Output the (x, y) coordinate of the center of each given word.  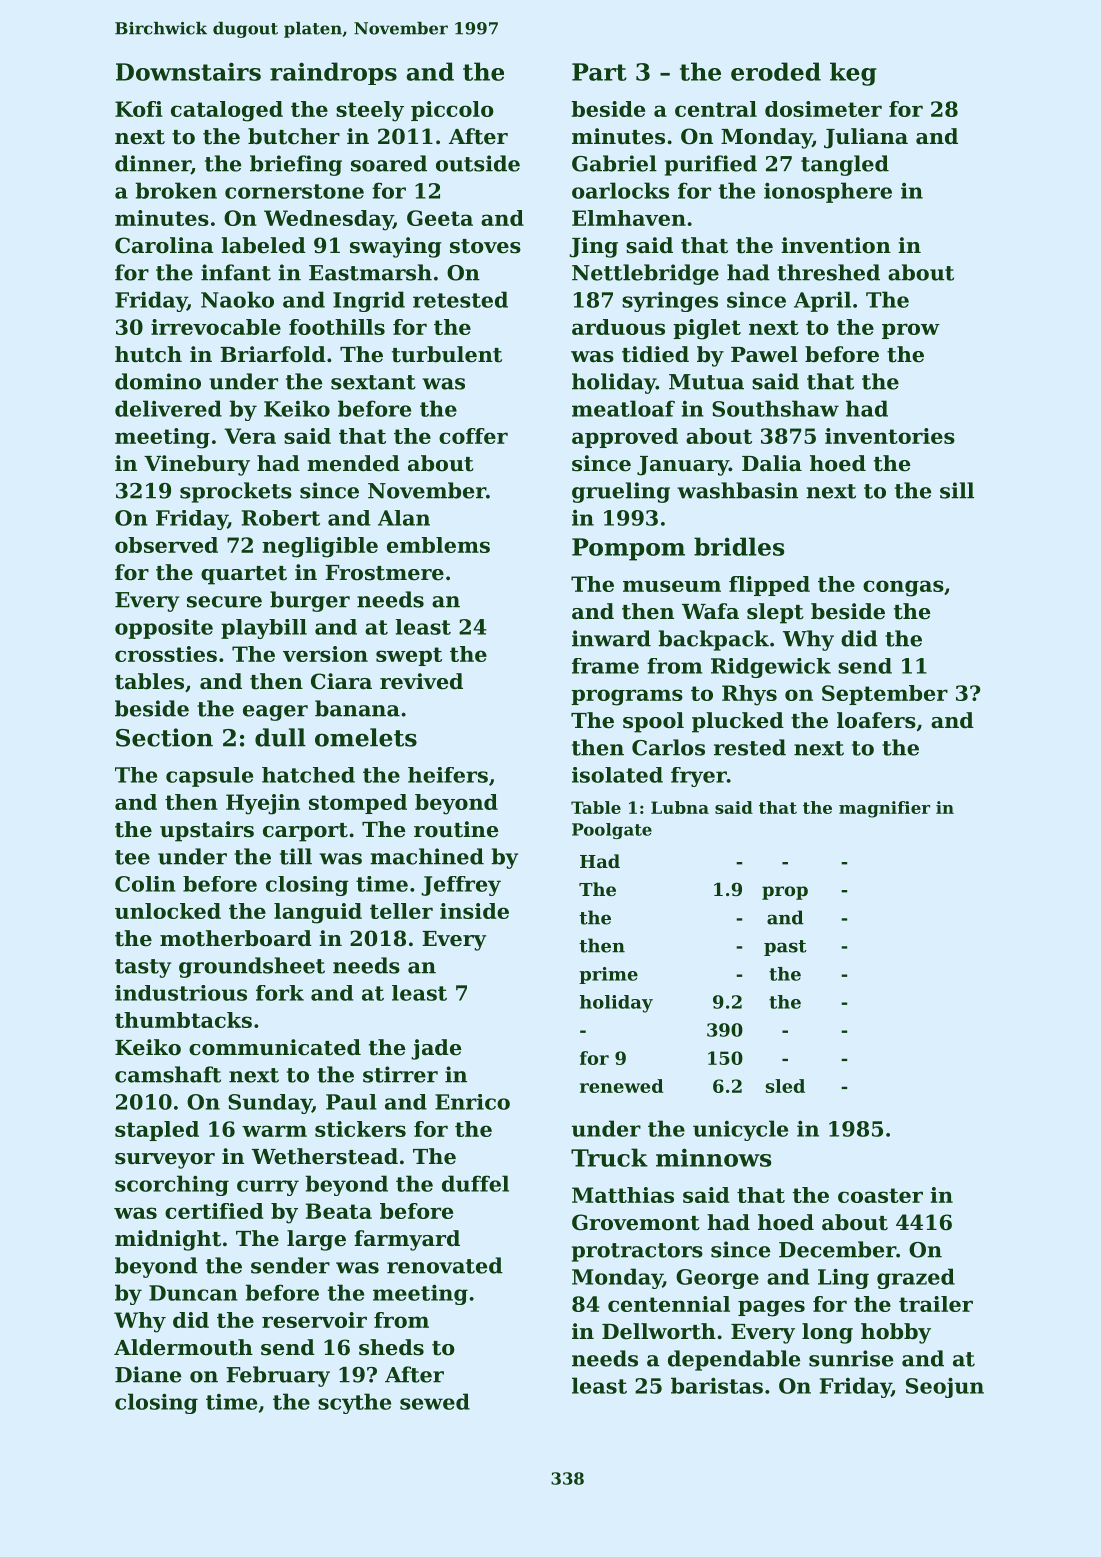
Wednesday (328, 220)
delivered (168, 408)
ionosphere (828, 192)
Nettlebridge (645, 274)
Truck (609, 1157)
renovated (445, 1265)
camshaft (168, 1074)
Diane (148, 1374)
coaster (880, 1195)
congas (903, 588)
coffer (473, 436)
